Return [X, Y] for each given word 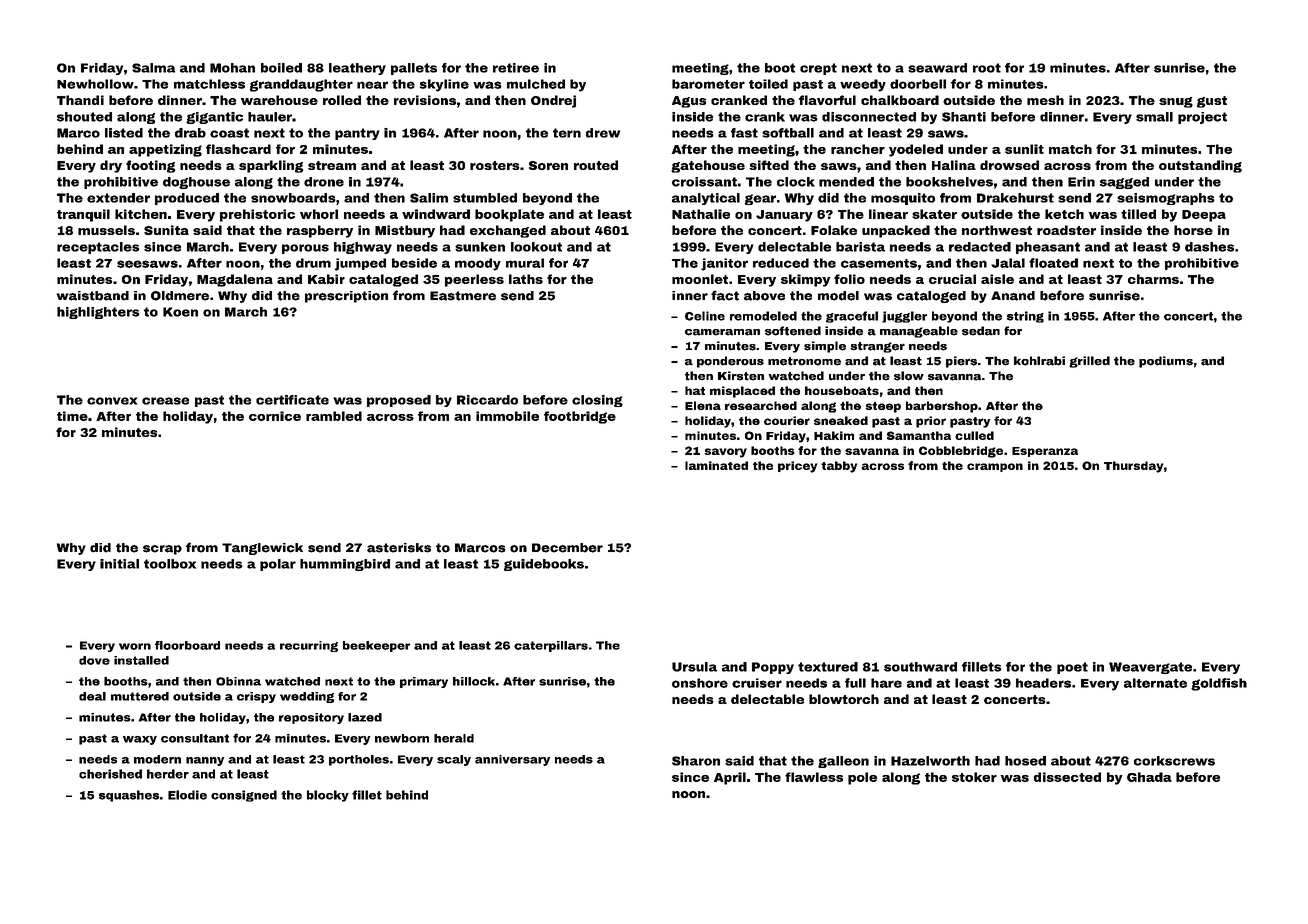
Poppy [773, 668]
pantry [357, 134]
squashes [129, 796]
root [987, 68]
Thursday [1133, 467]
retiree [516, 68]
